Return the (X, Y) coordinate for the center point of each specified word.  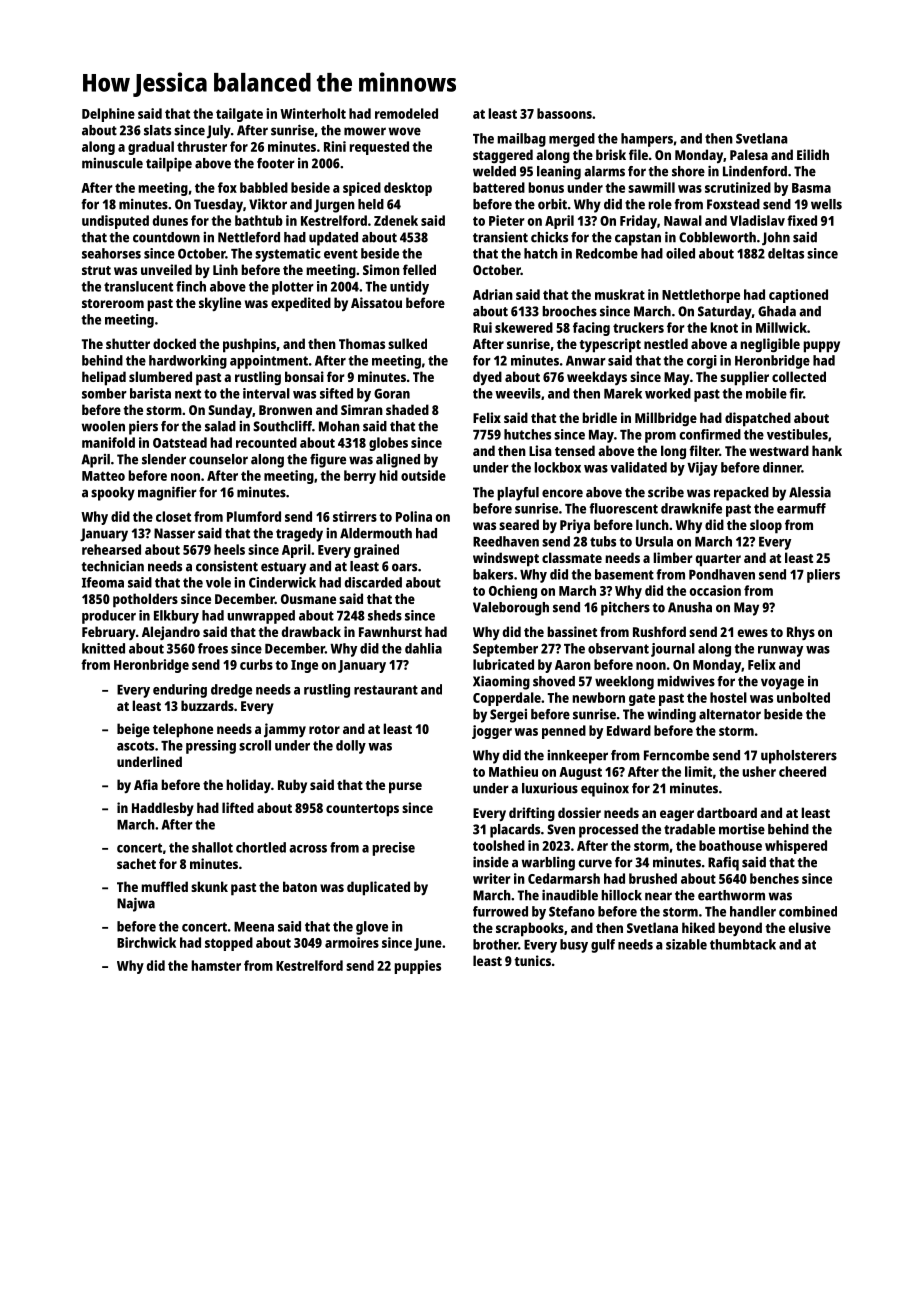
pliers (823, 576)
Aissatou (376, 302)
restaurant (386, 690)
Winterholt (313, 113)
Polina (414, 516)
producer (109, 617)
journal (673, 650)
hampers (647, 140)
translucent (138, 286)
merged (572, 140)
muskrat (620, 294)
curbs (256, 664)
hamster (216, 965)
